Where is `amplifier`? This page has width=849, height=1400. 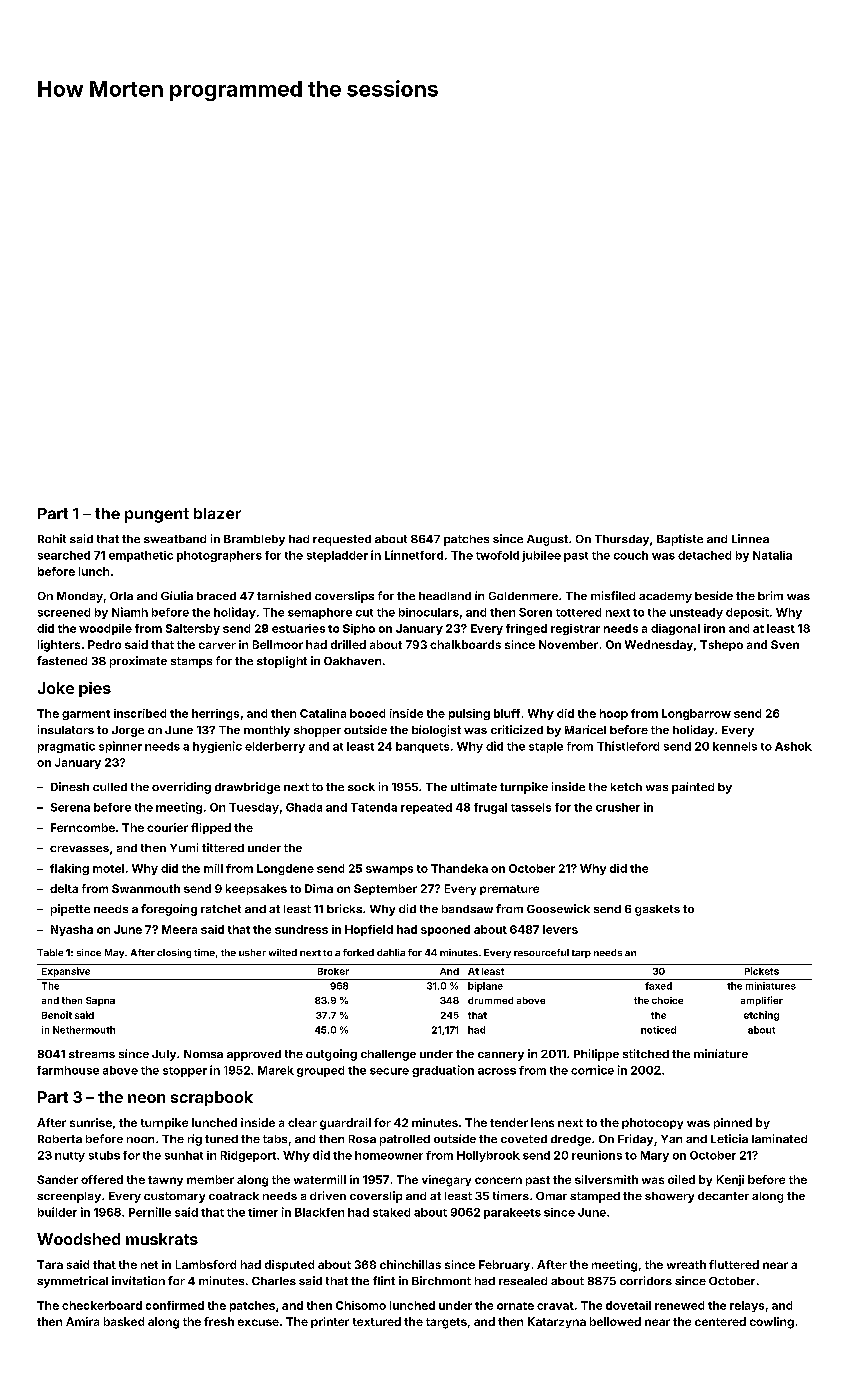
amplifier is located at coordinates (762, 1001).
